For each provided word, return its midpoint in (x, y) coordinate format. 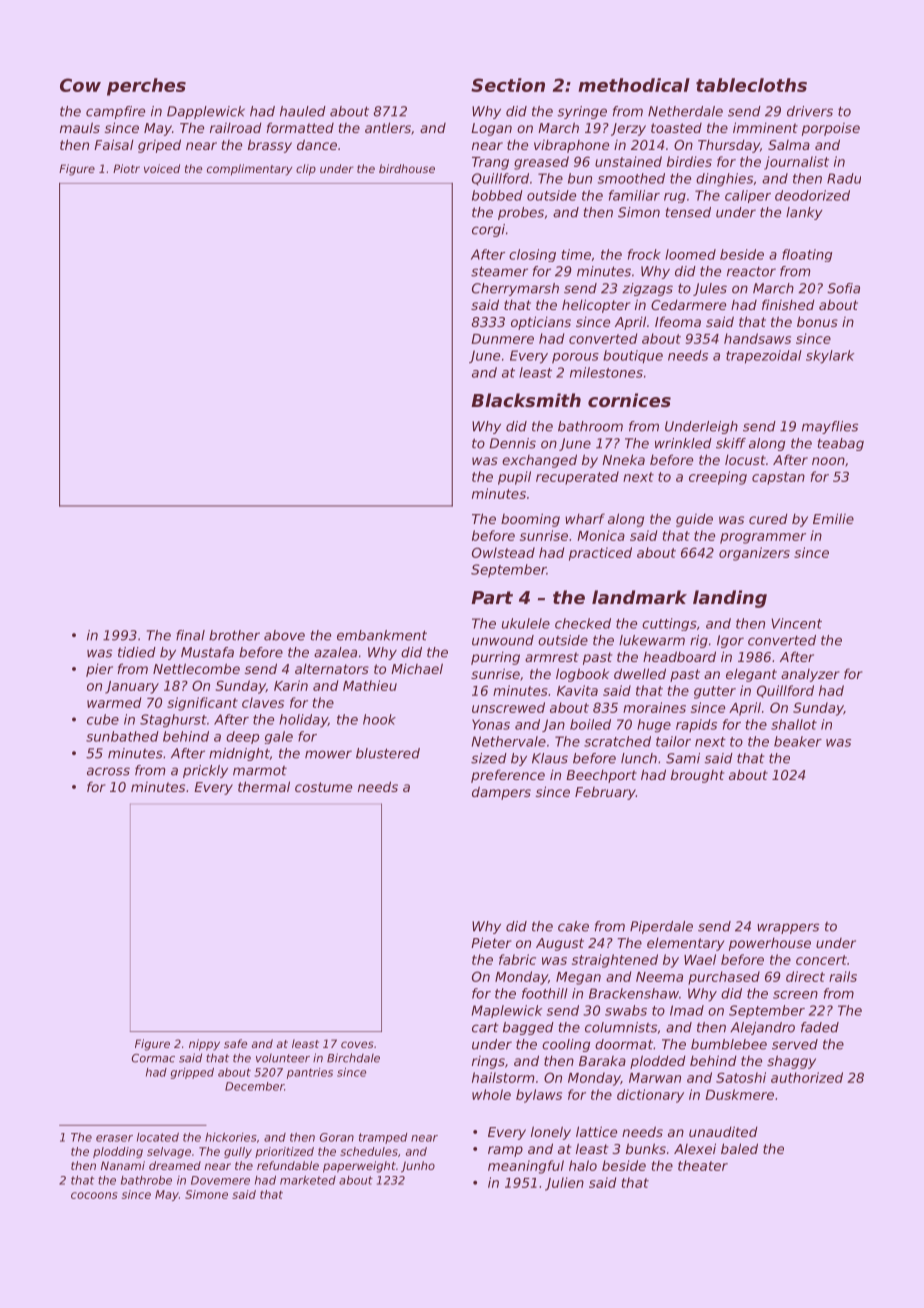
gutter (715, 692)
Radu (844, 178)
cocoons (94, 1195)
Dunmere (503, 339)
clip (306, 170)
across (108, 771)
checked (583, 623)
